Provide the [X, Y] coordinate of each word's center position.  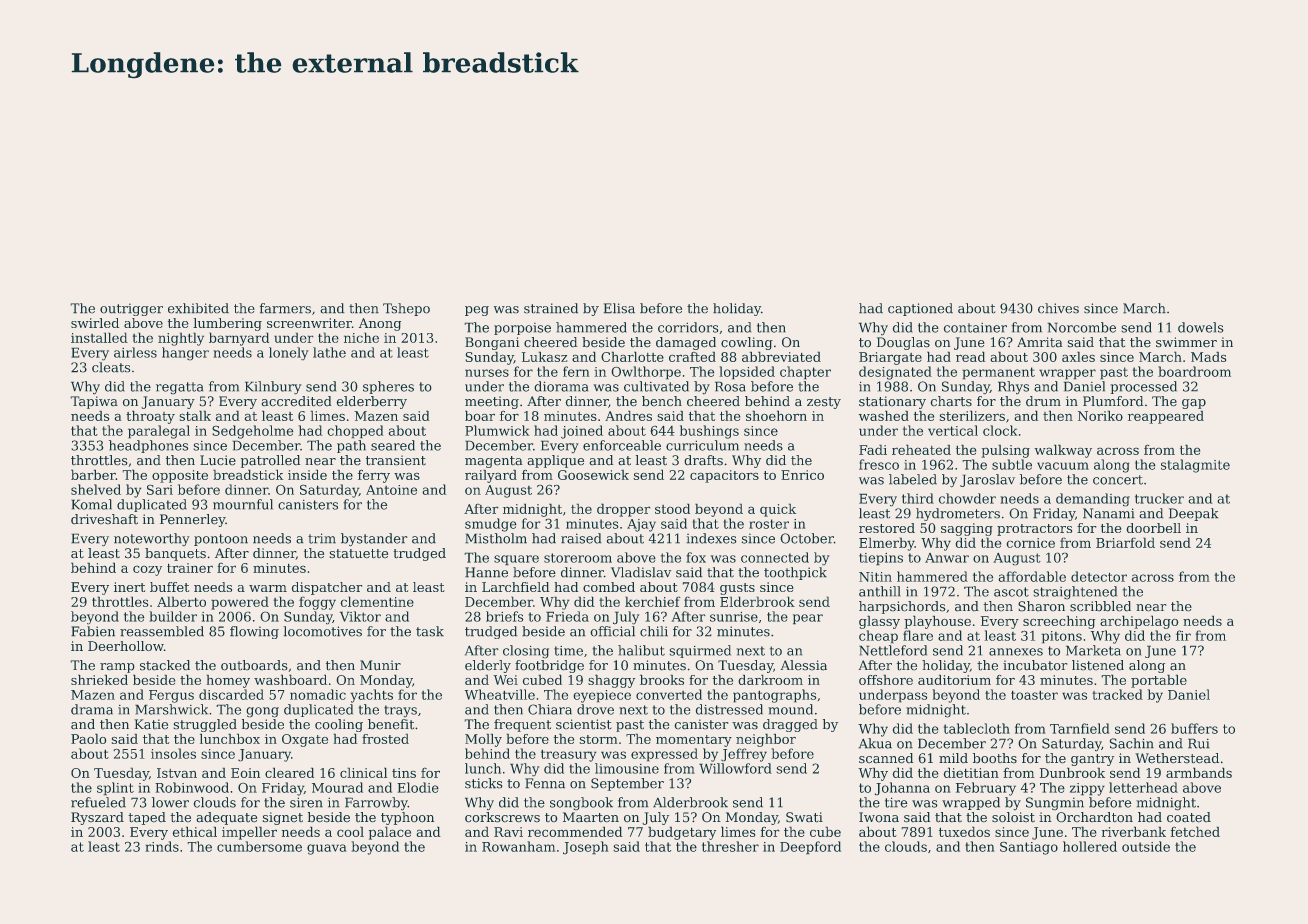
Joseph [585, 847]
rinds [162, 846]
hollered [1090, 846]
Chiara [550, 709]
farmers [285, 308]
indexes [711, 538]
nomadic [318, 694]
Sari [160, 490]
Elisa [619, 308]
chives [1058, 308]
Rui [1199, 744]
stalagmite [1195, 466]
